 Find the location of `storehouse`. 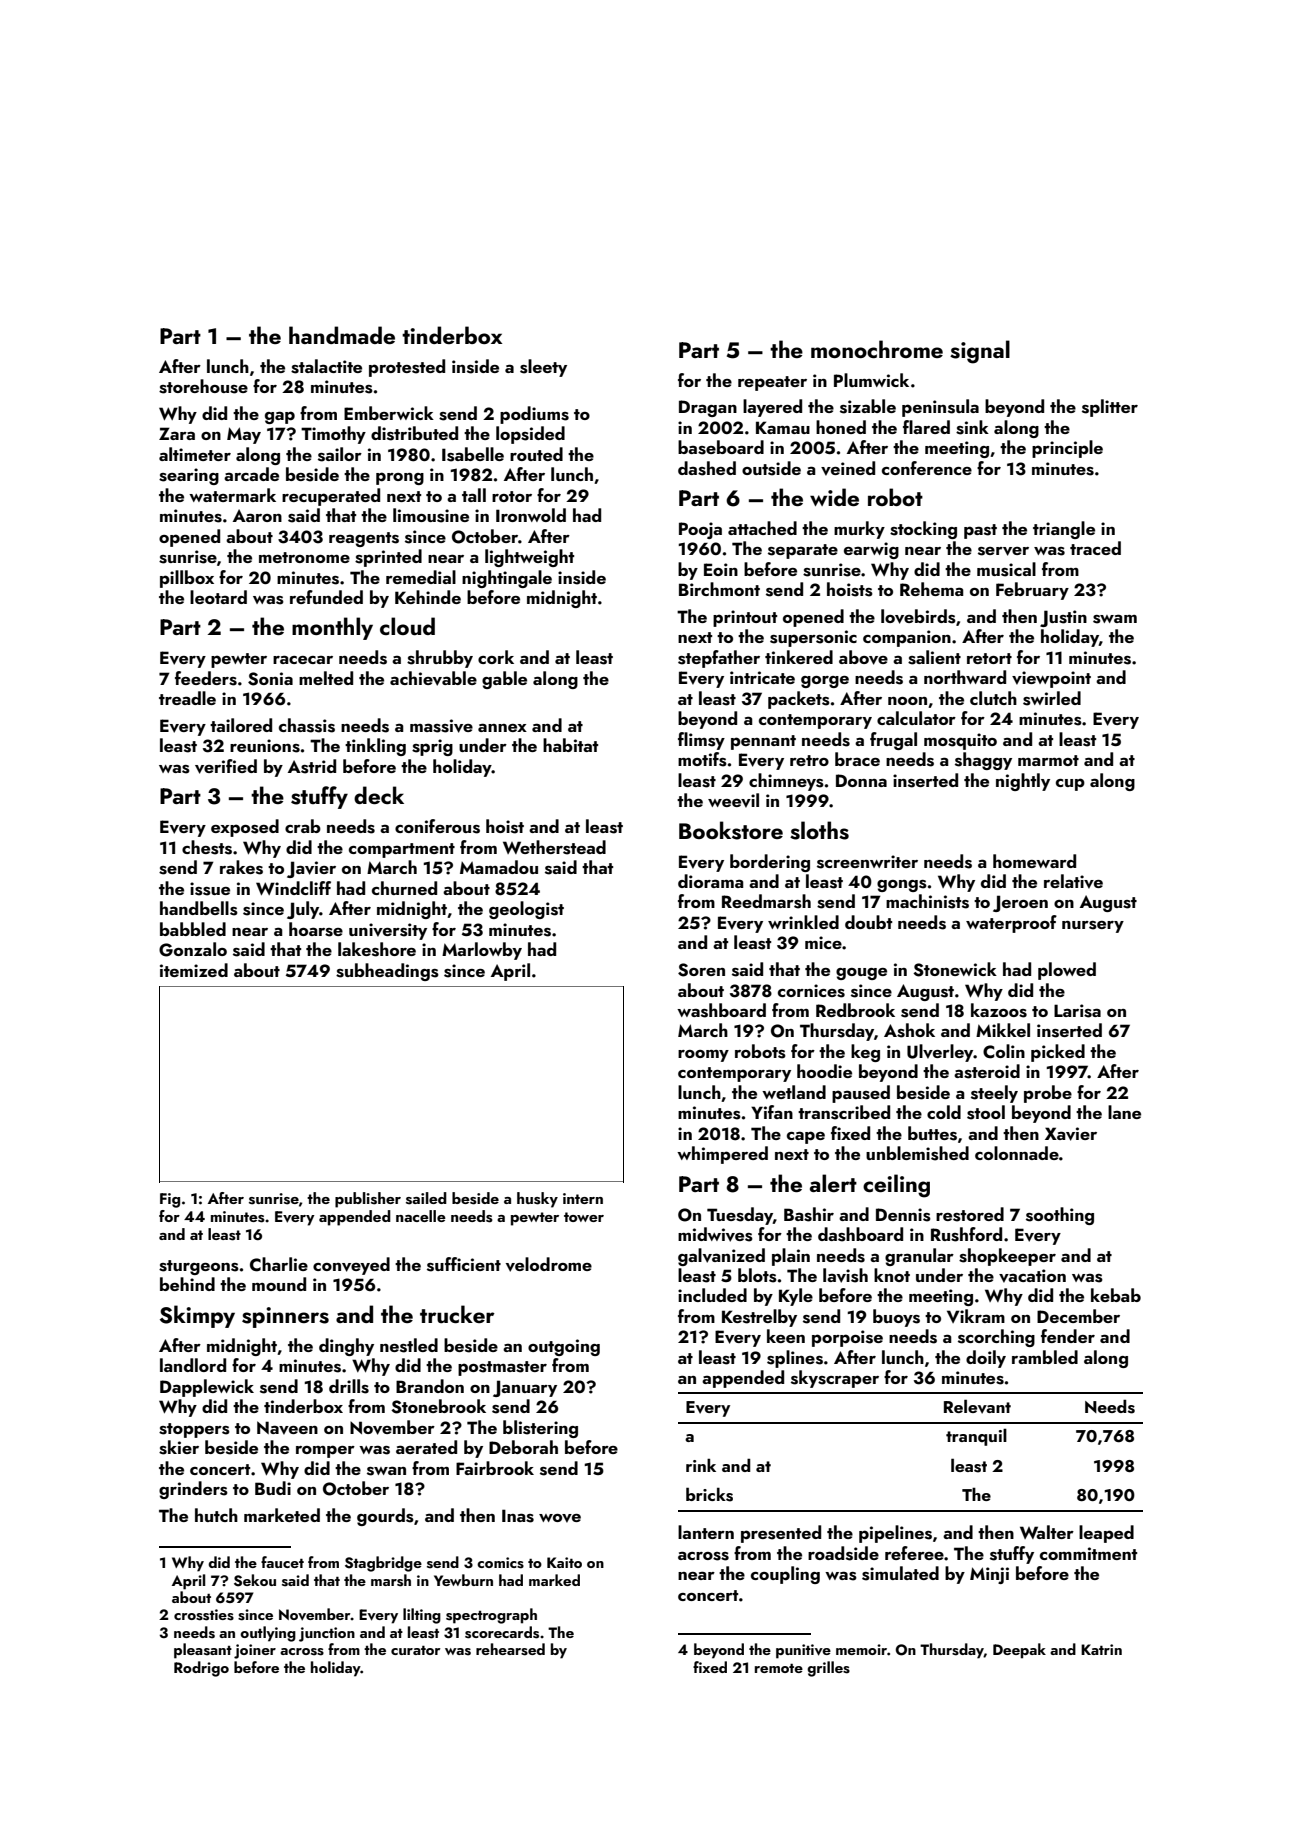

storehouse is located at coordinates (203, 386).
